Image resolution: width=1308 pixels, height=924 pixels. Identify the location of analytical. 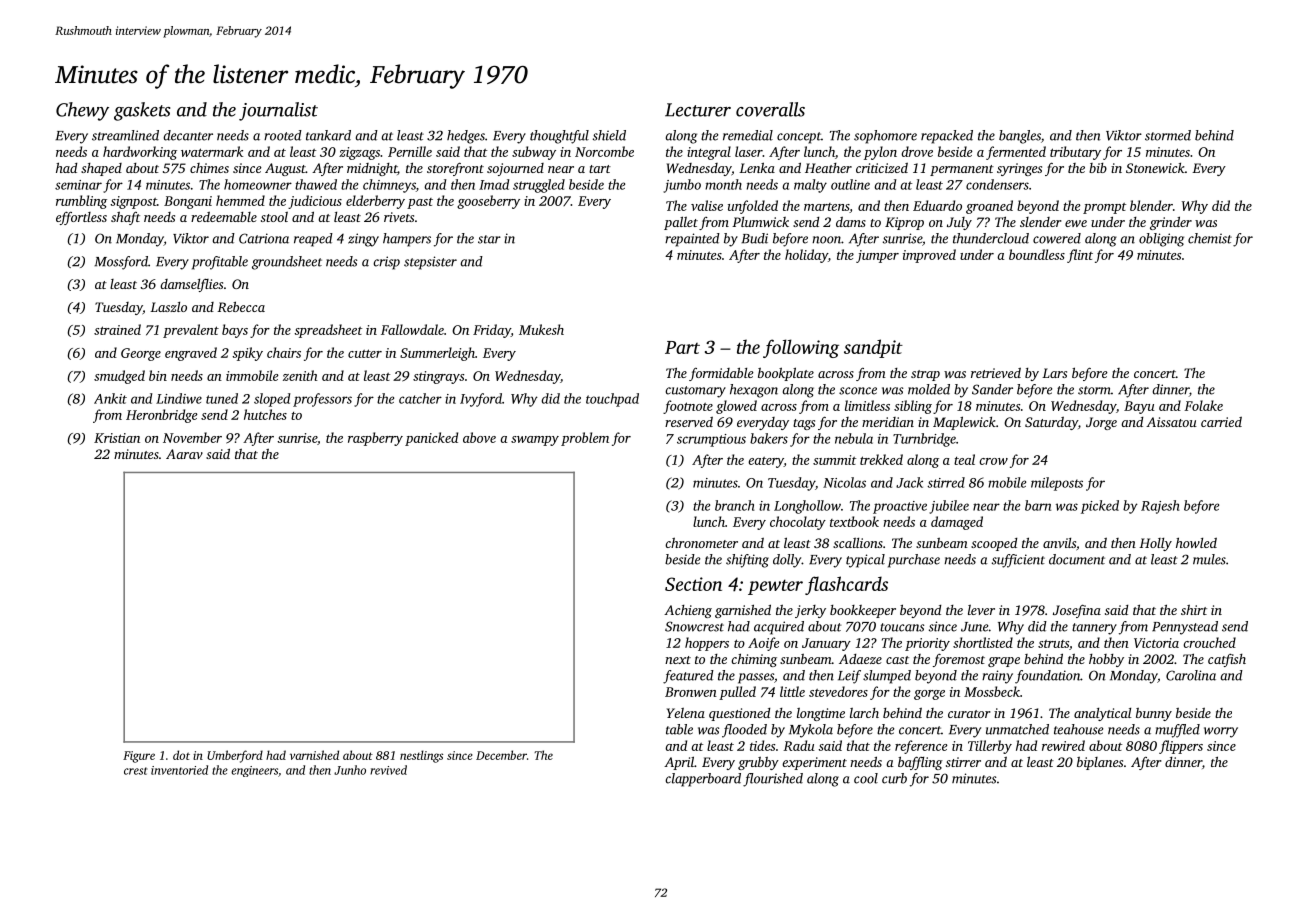
(1102, 714).
